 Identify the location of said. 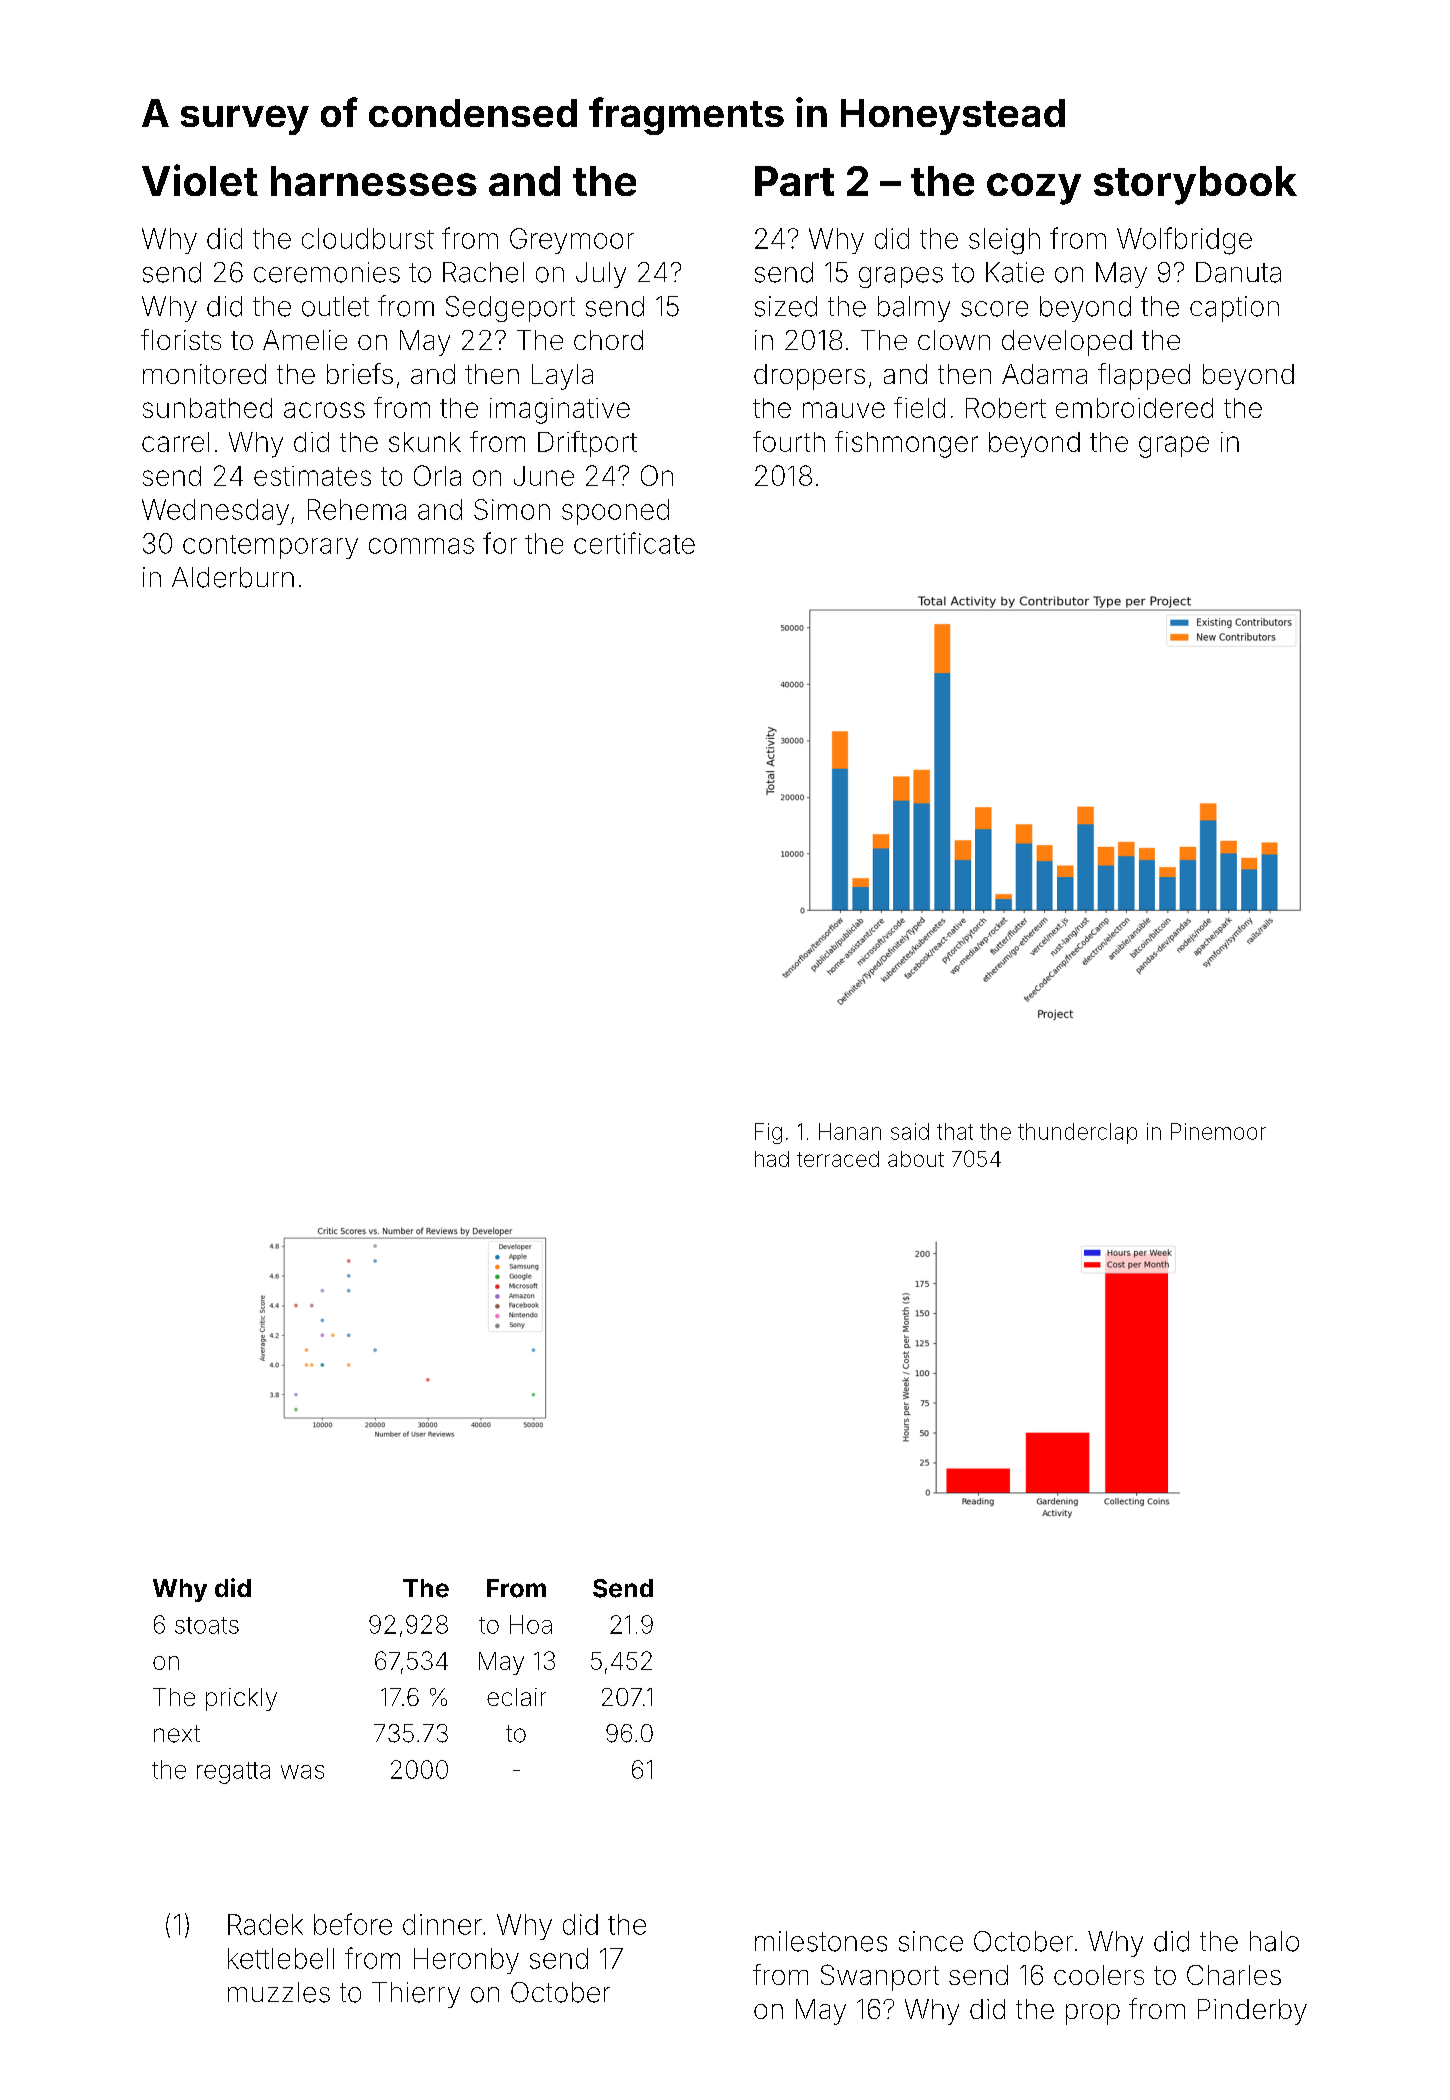
(910, 1131).
